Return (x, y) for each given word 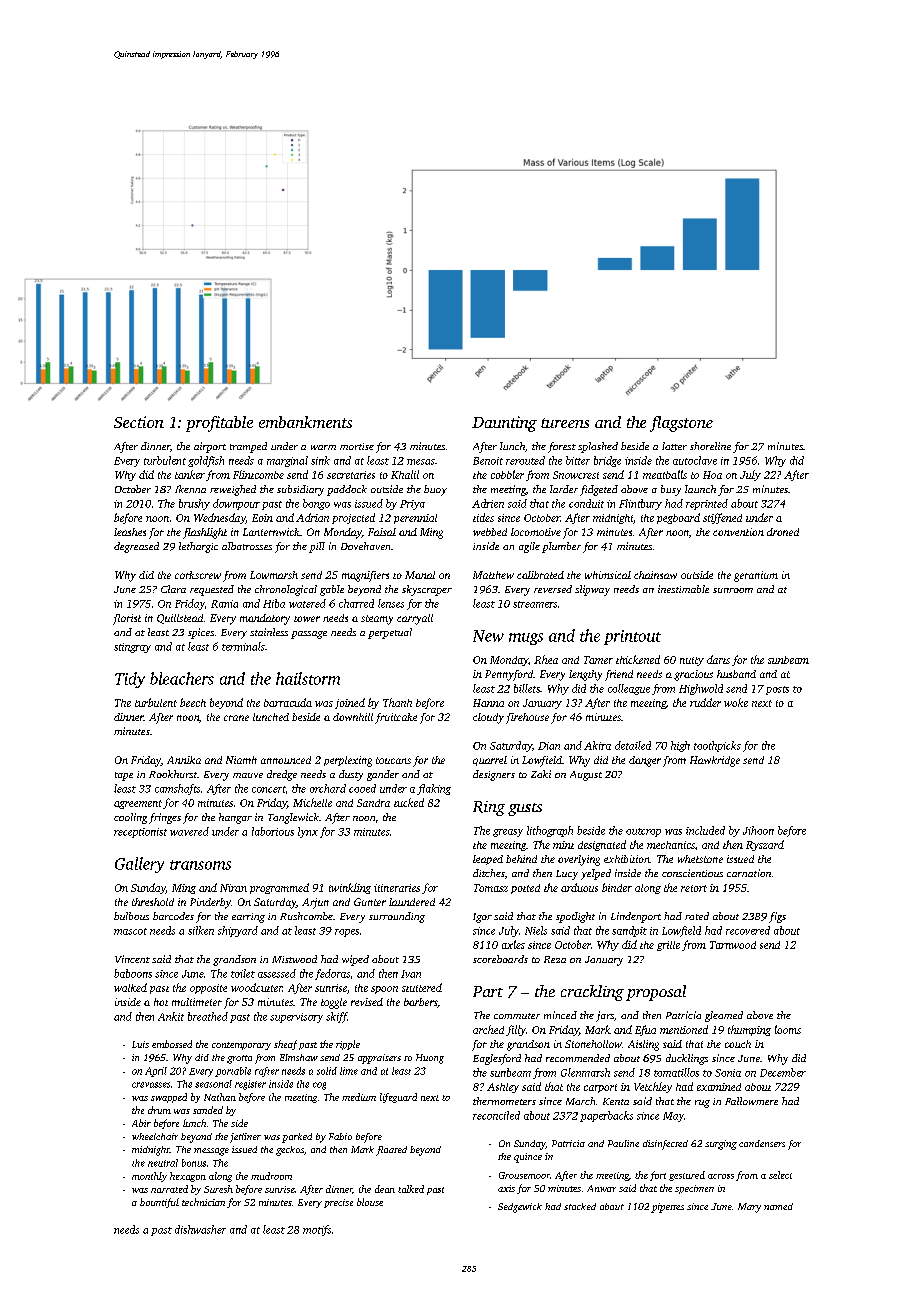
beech (193, 702)
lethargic (198, 547)
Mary (749, 1208)
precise (338, 1203)
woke (736, 702)
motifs (317, 1230)
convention (738, 532)
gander (383, 775)
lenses (391, 603)
